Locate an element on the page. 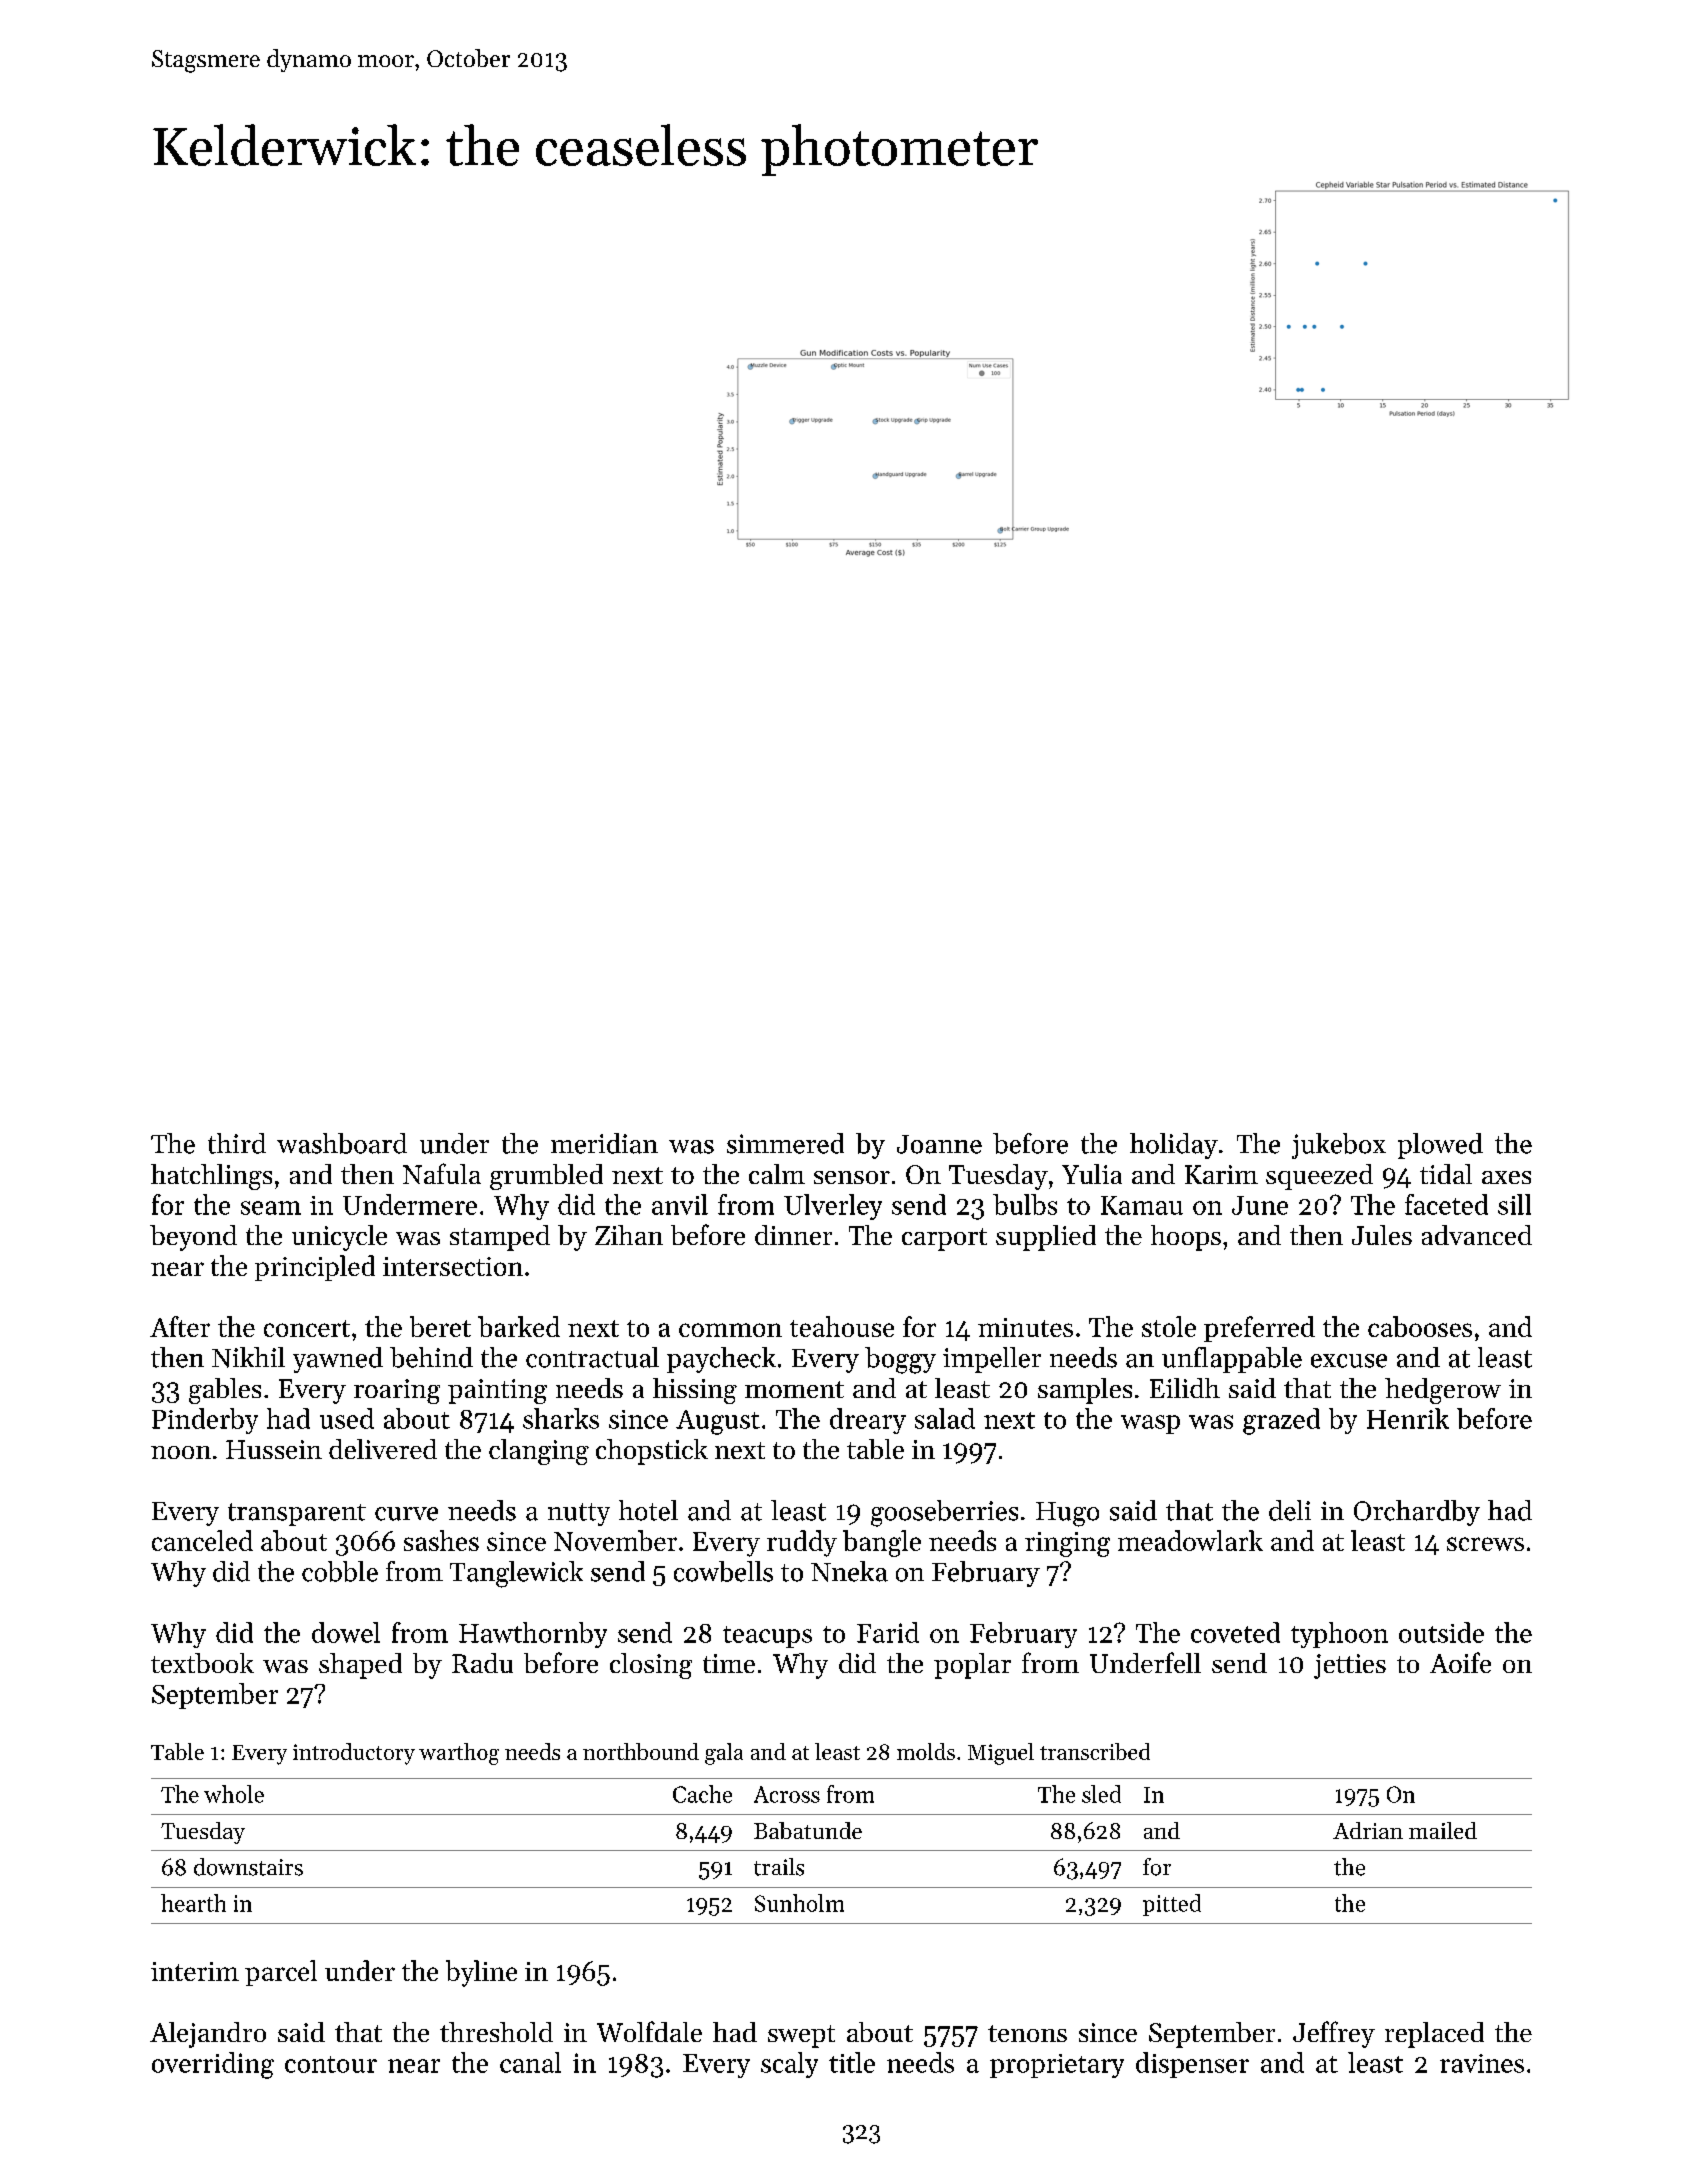 This image has height=2178, width=1683. washboard is located at coordinates (342, 1143).
